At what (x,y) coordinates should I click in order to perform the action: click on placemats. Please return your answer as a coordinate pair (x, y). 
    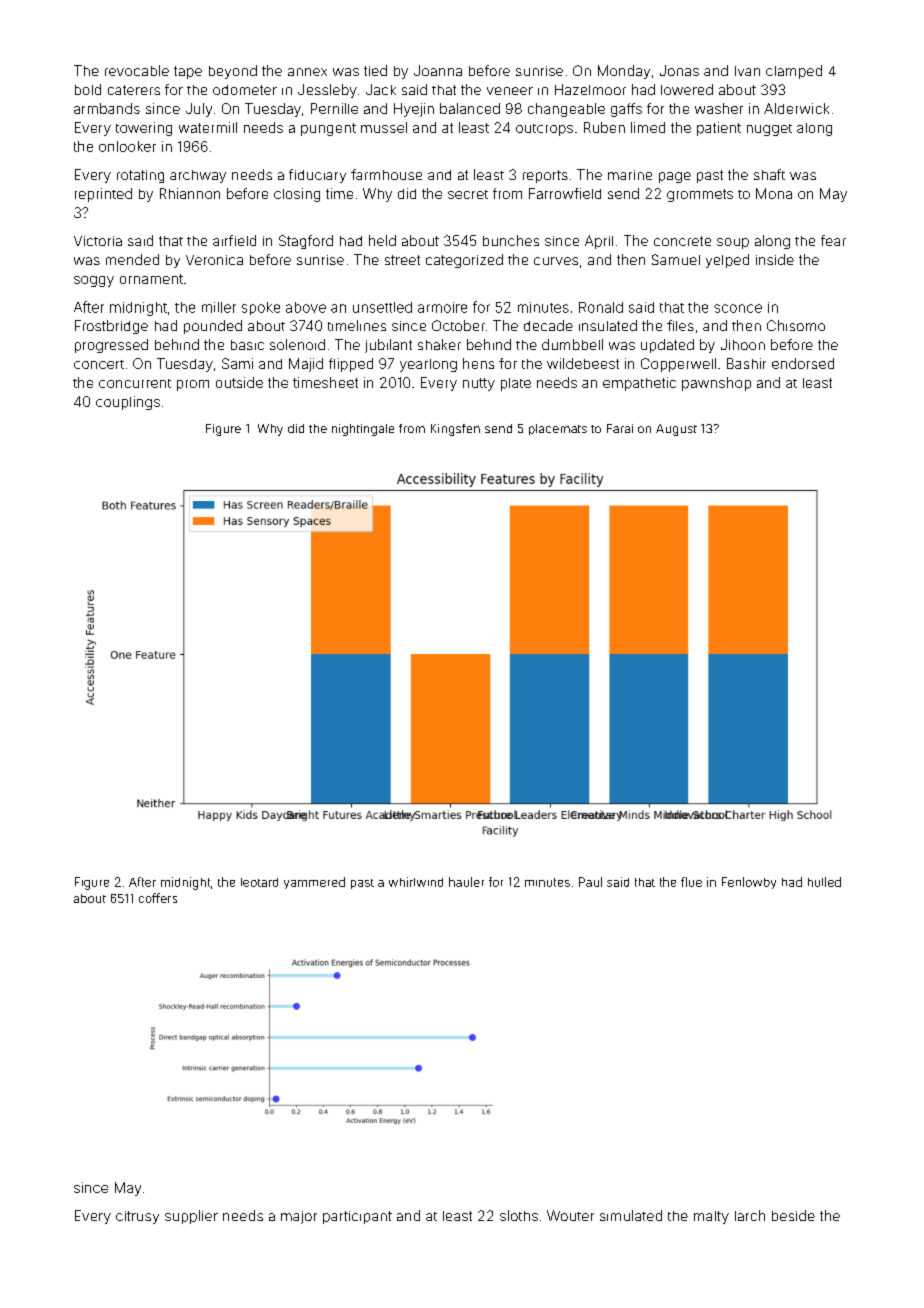
    Looking at the image, I should click on (558, 429).
